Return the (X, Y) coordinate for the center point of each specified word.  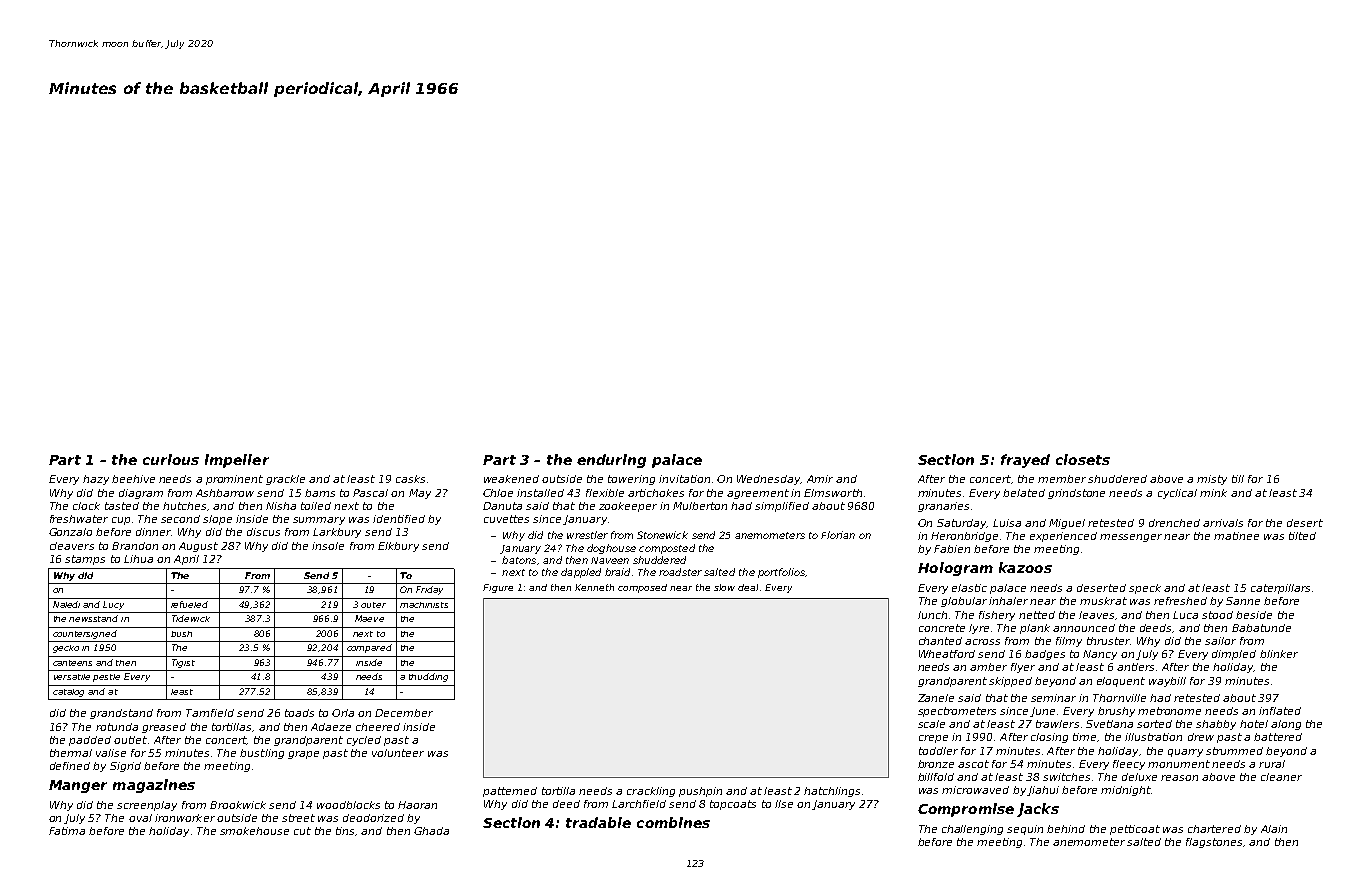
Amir (820, 479)
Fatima (67, 831)
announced (1084, 628)
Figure (498, 588)
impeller (237, 461)
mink (1213, 493)
